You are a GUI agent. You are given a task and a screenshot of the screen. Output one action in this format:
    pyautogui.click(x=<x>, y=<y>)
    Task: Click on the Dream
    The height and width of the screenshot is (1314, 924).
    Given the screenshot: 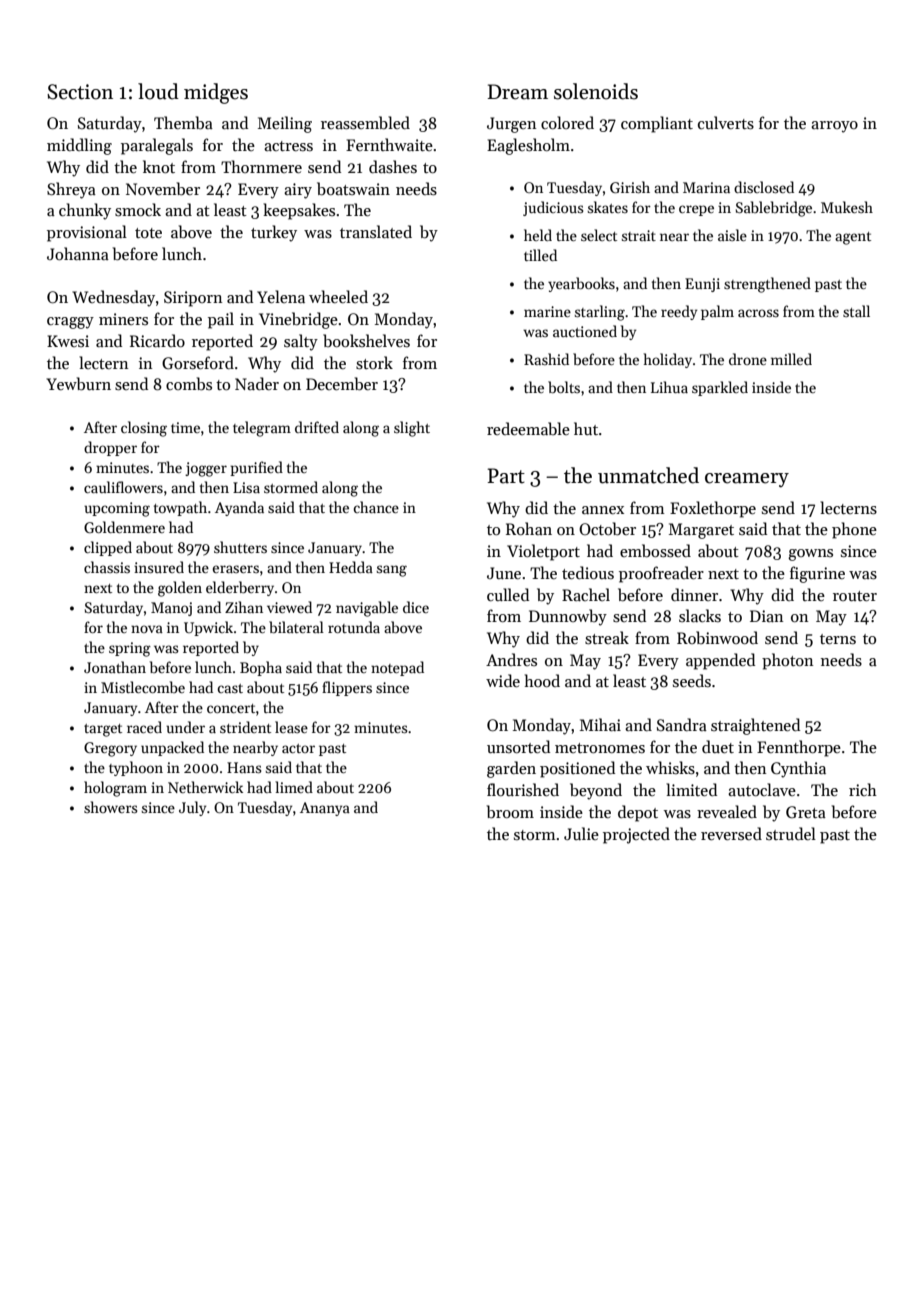 What is the action you would take?
    pyautogui.click(x=517, y=92)
